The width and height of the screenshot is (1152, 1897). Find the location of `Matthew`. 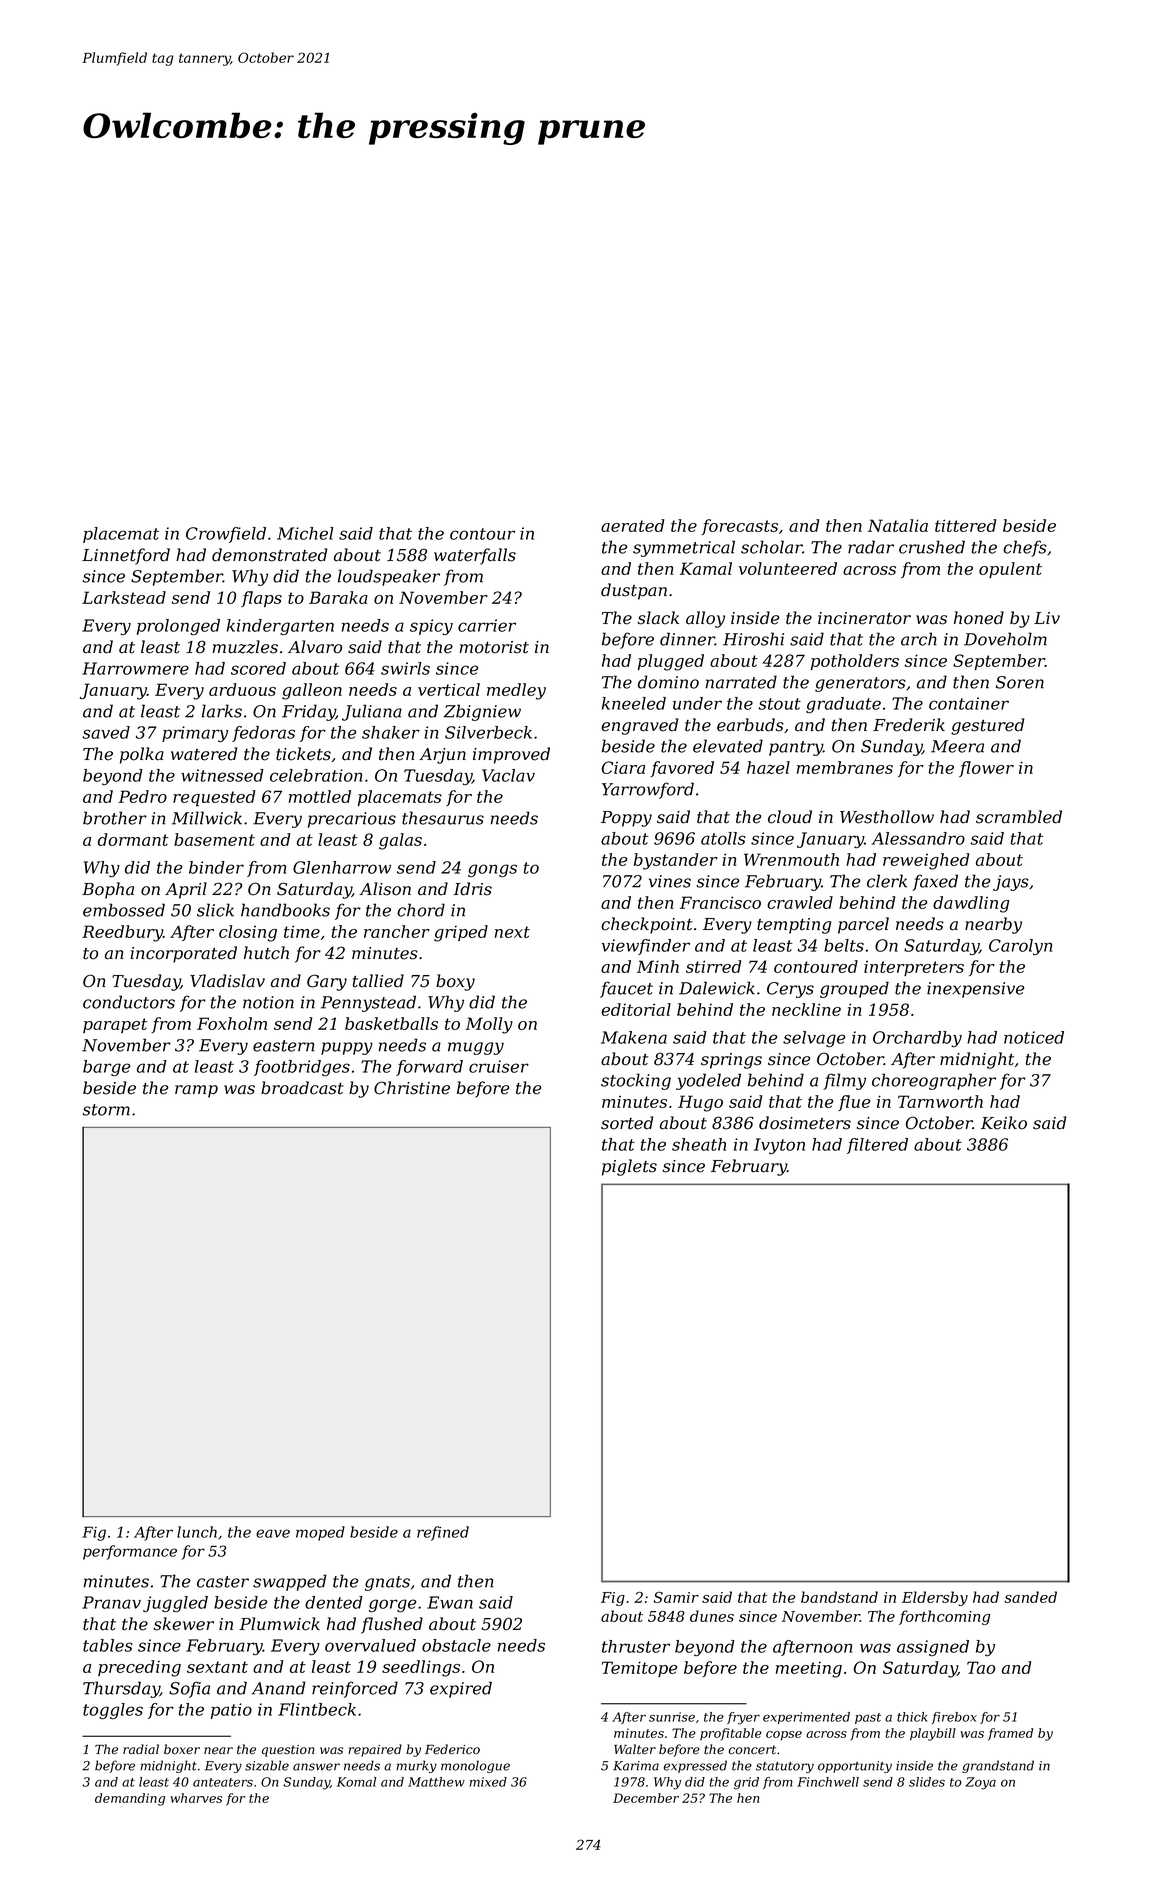

Matthew is located at coordinates (436, 1782).
